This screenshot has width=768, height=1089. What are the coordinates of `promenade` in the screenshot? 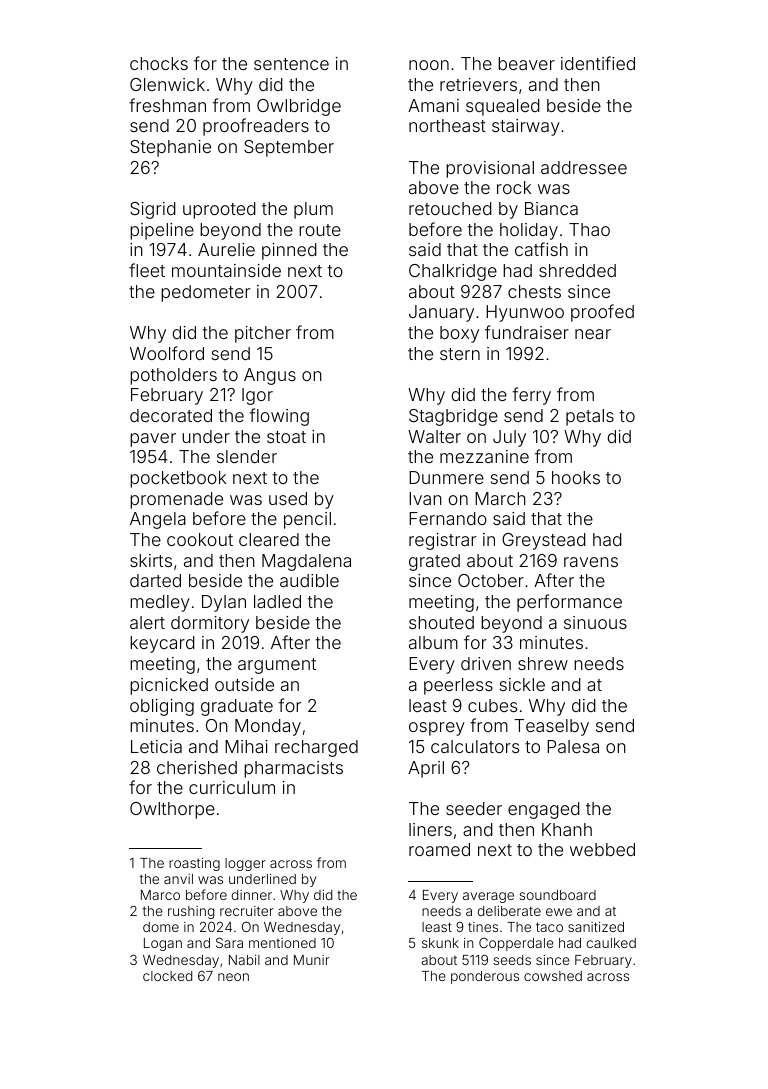 It's located at (176, 500).
